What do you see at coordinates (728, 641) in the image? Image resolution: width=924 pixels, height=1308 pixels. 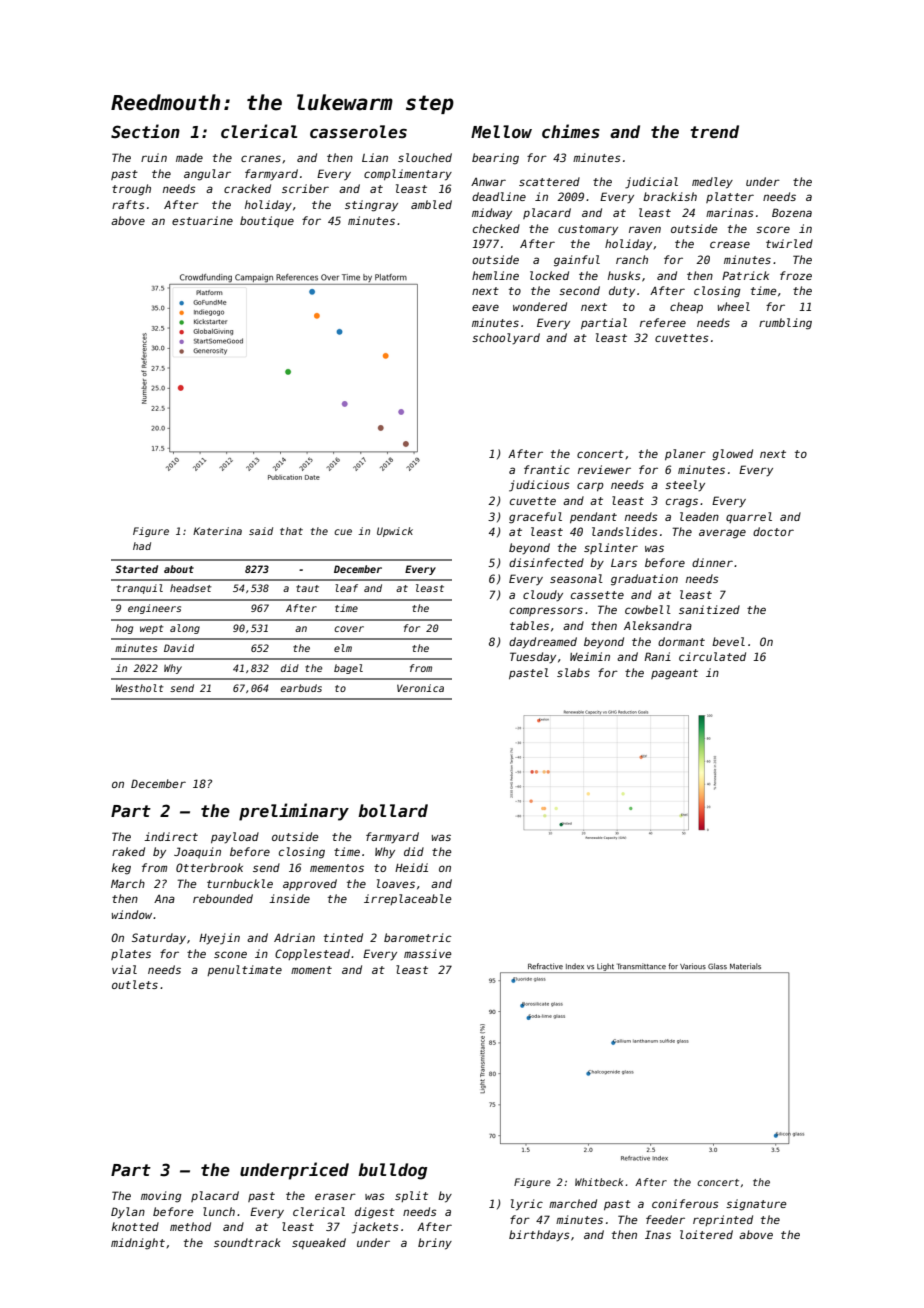 I see `bevel` at bounding box center [728, 641].
